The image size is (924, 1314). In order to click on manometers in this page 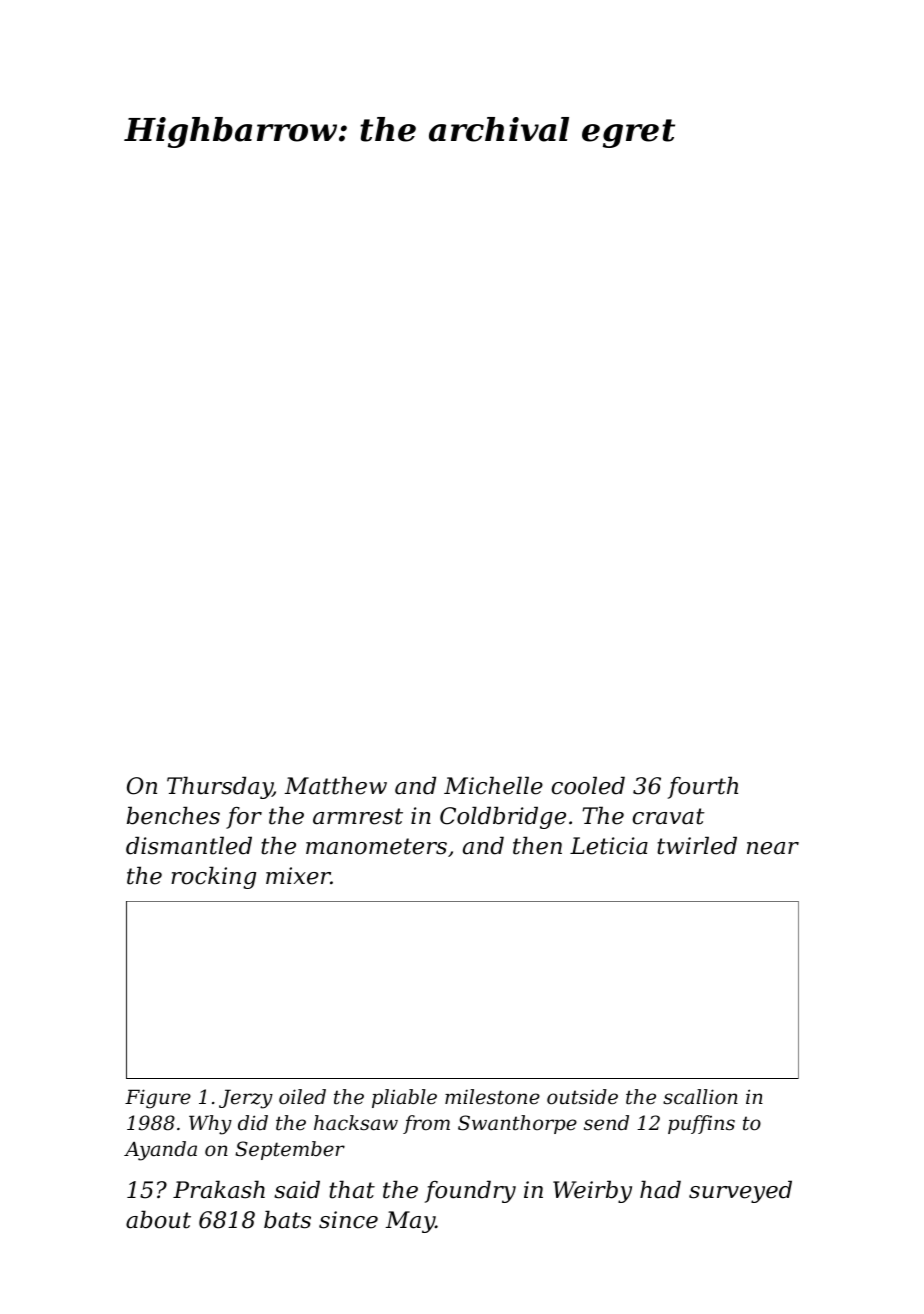, I will do `click(376, 846)`.
